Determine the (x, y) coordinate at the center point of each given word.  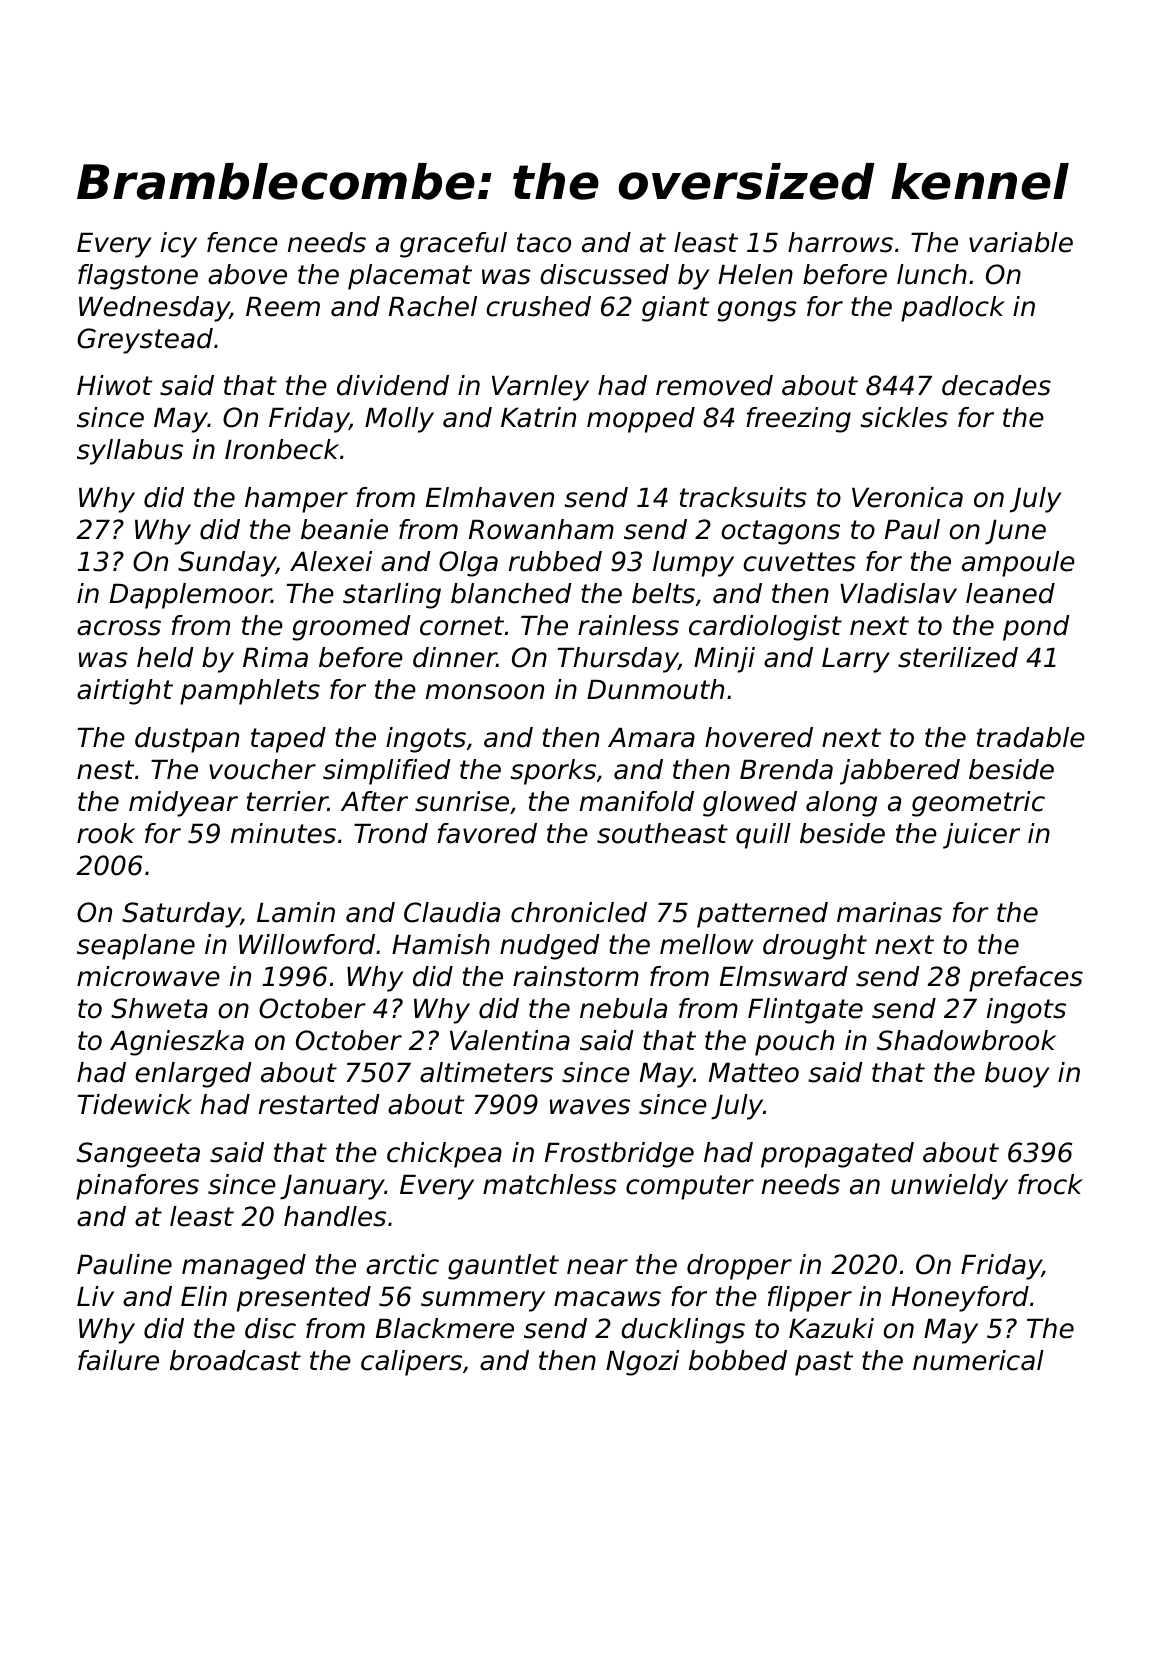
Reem (283, 307)
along (841, 804)
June (1015, 532)
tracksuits (743, 497)
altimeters (486, 1072)
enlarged (193, 1075)
